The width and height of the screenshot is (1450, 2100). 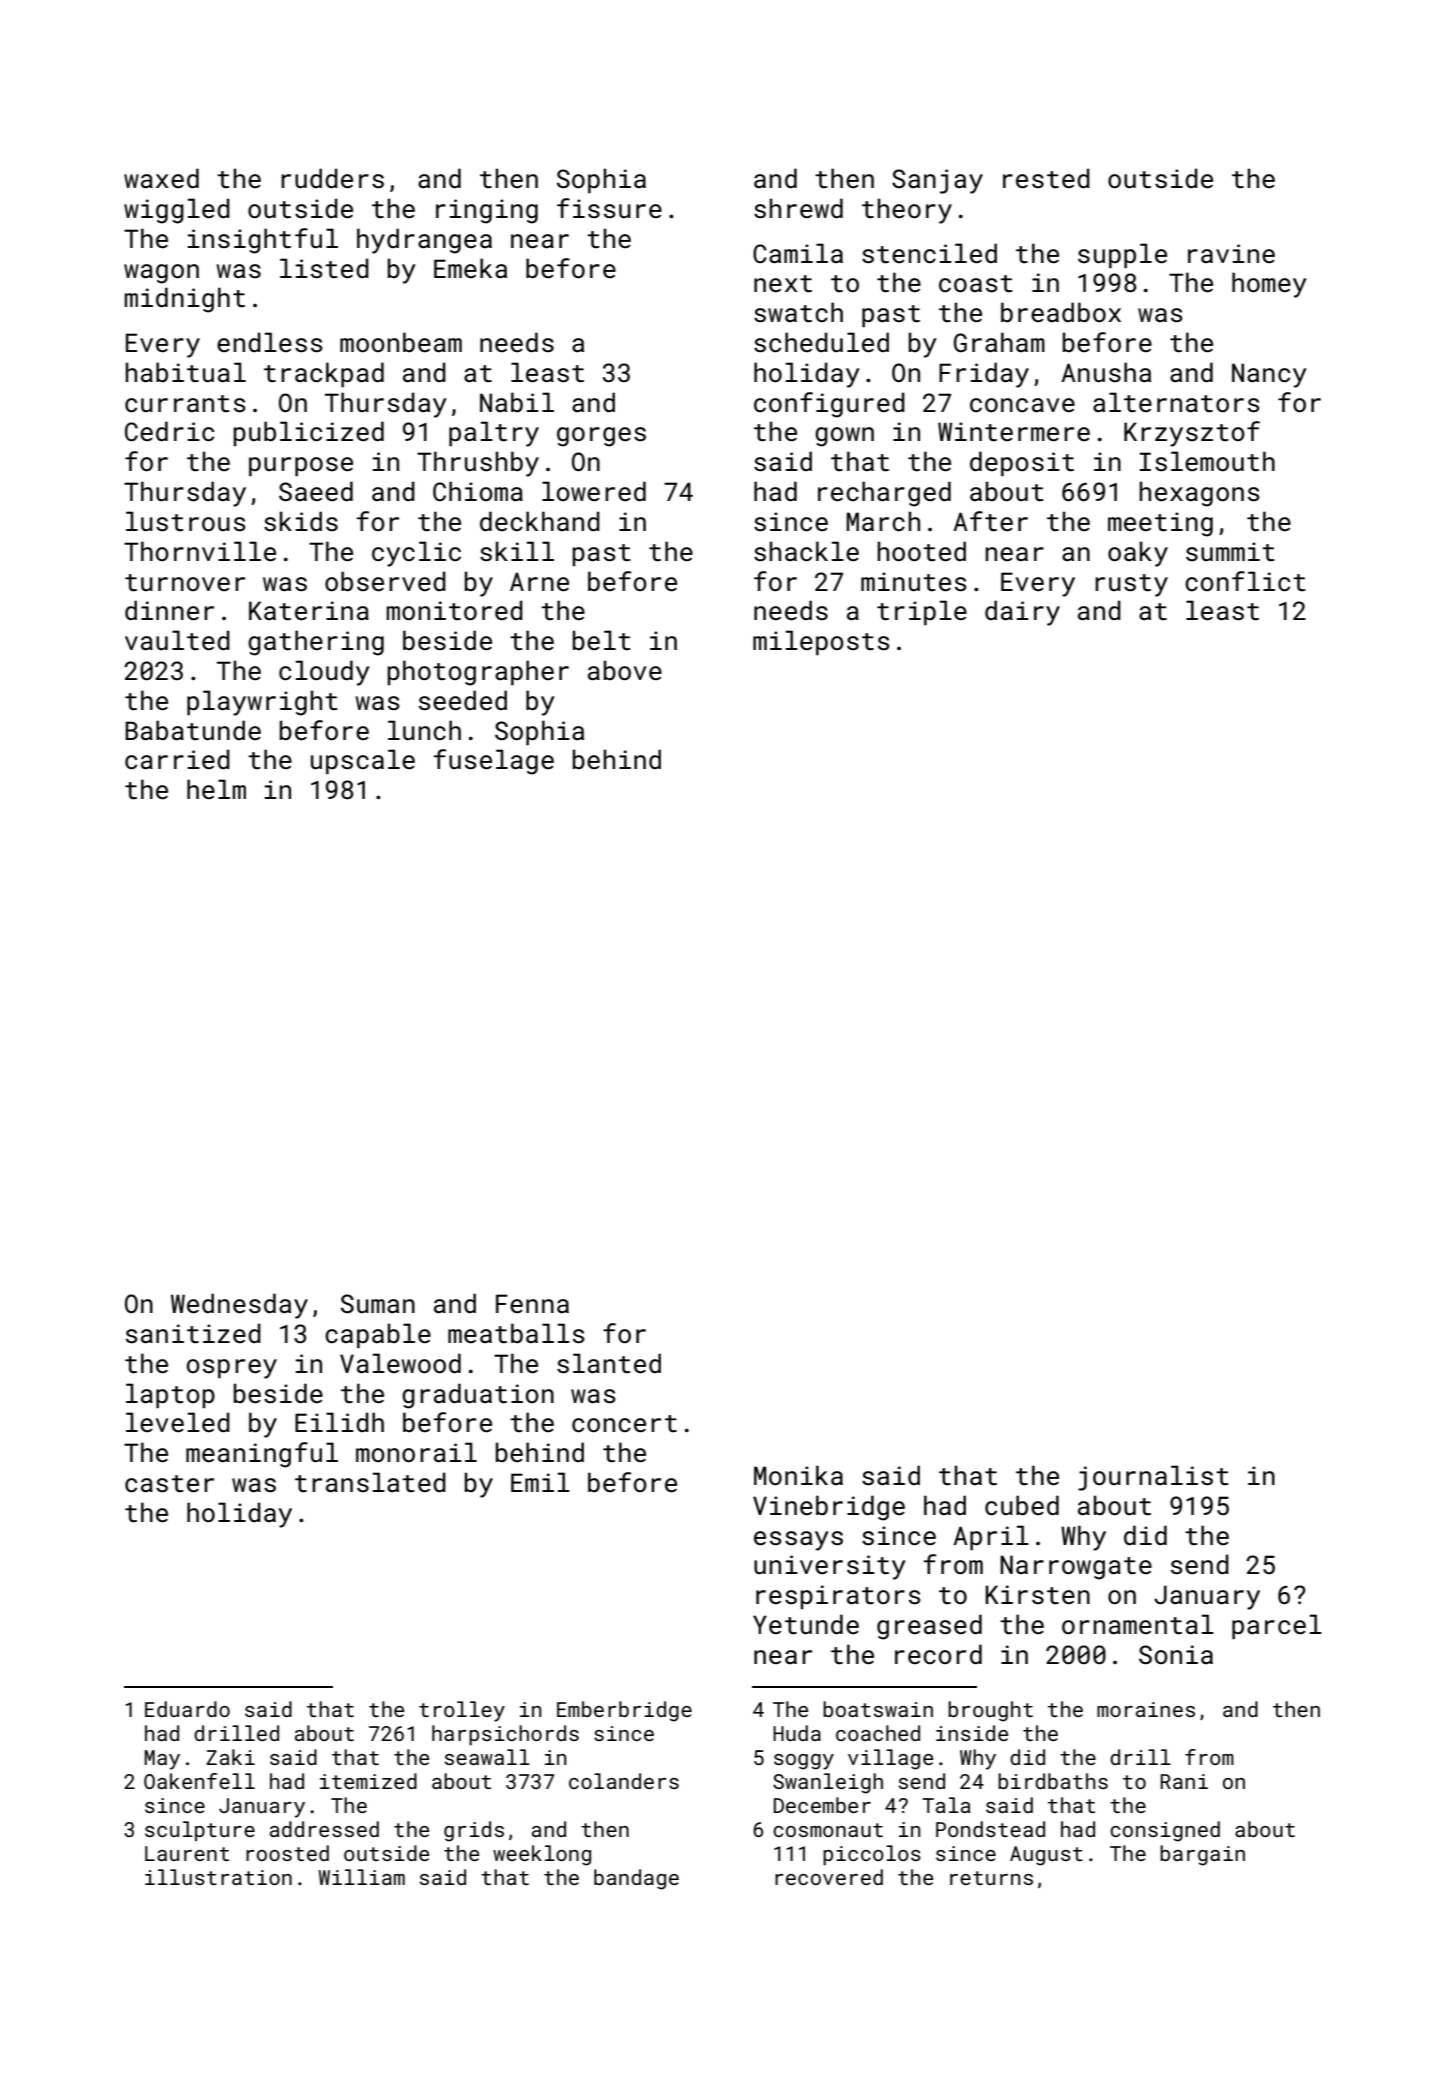 What do you see at coordinates (624, 1711) in the screenshot?
I see `Emberbridge` at bounding box center [624, 1711].
